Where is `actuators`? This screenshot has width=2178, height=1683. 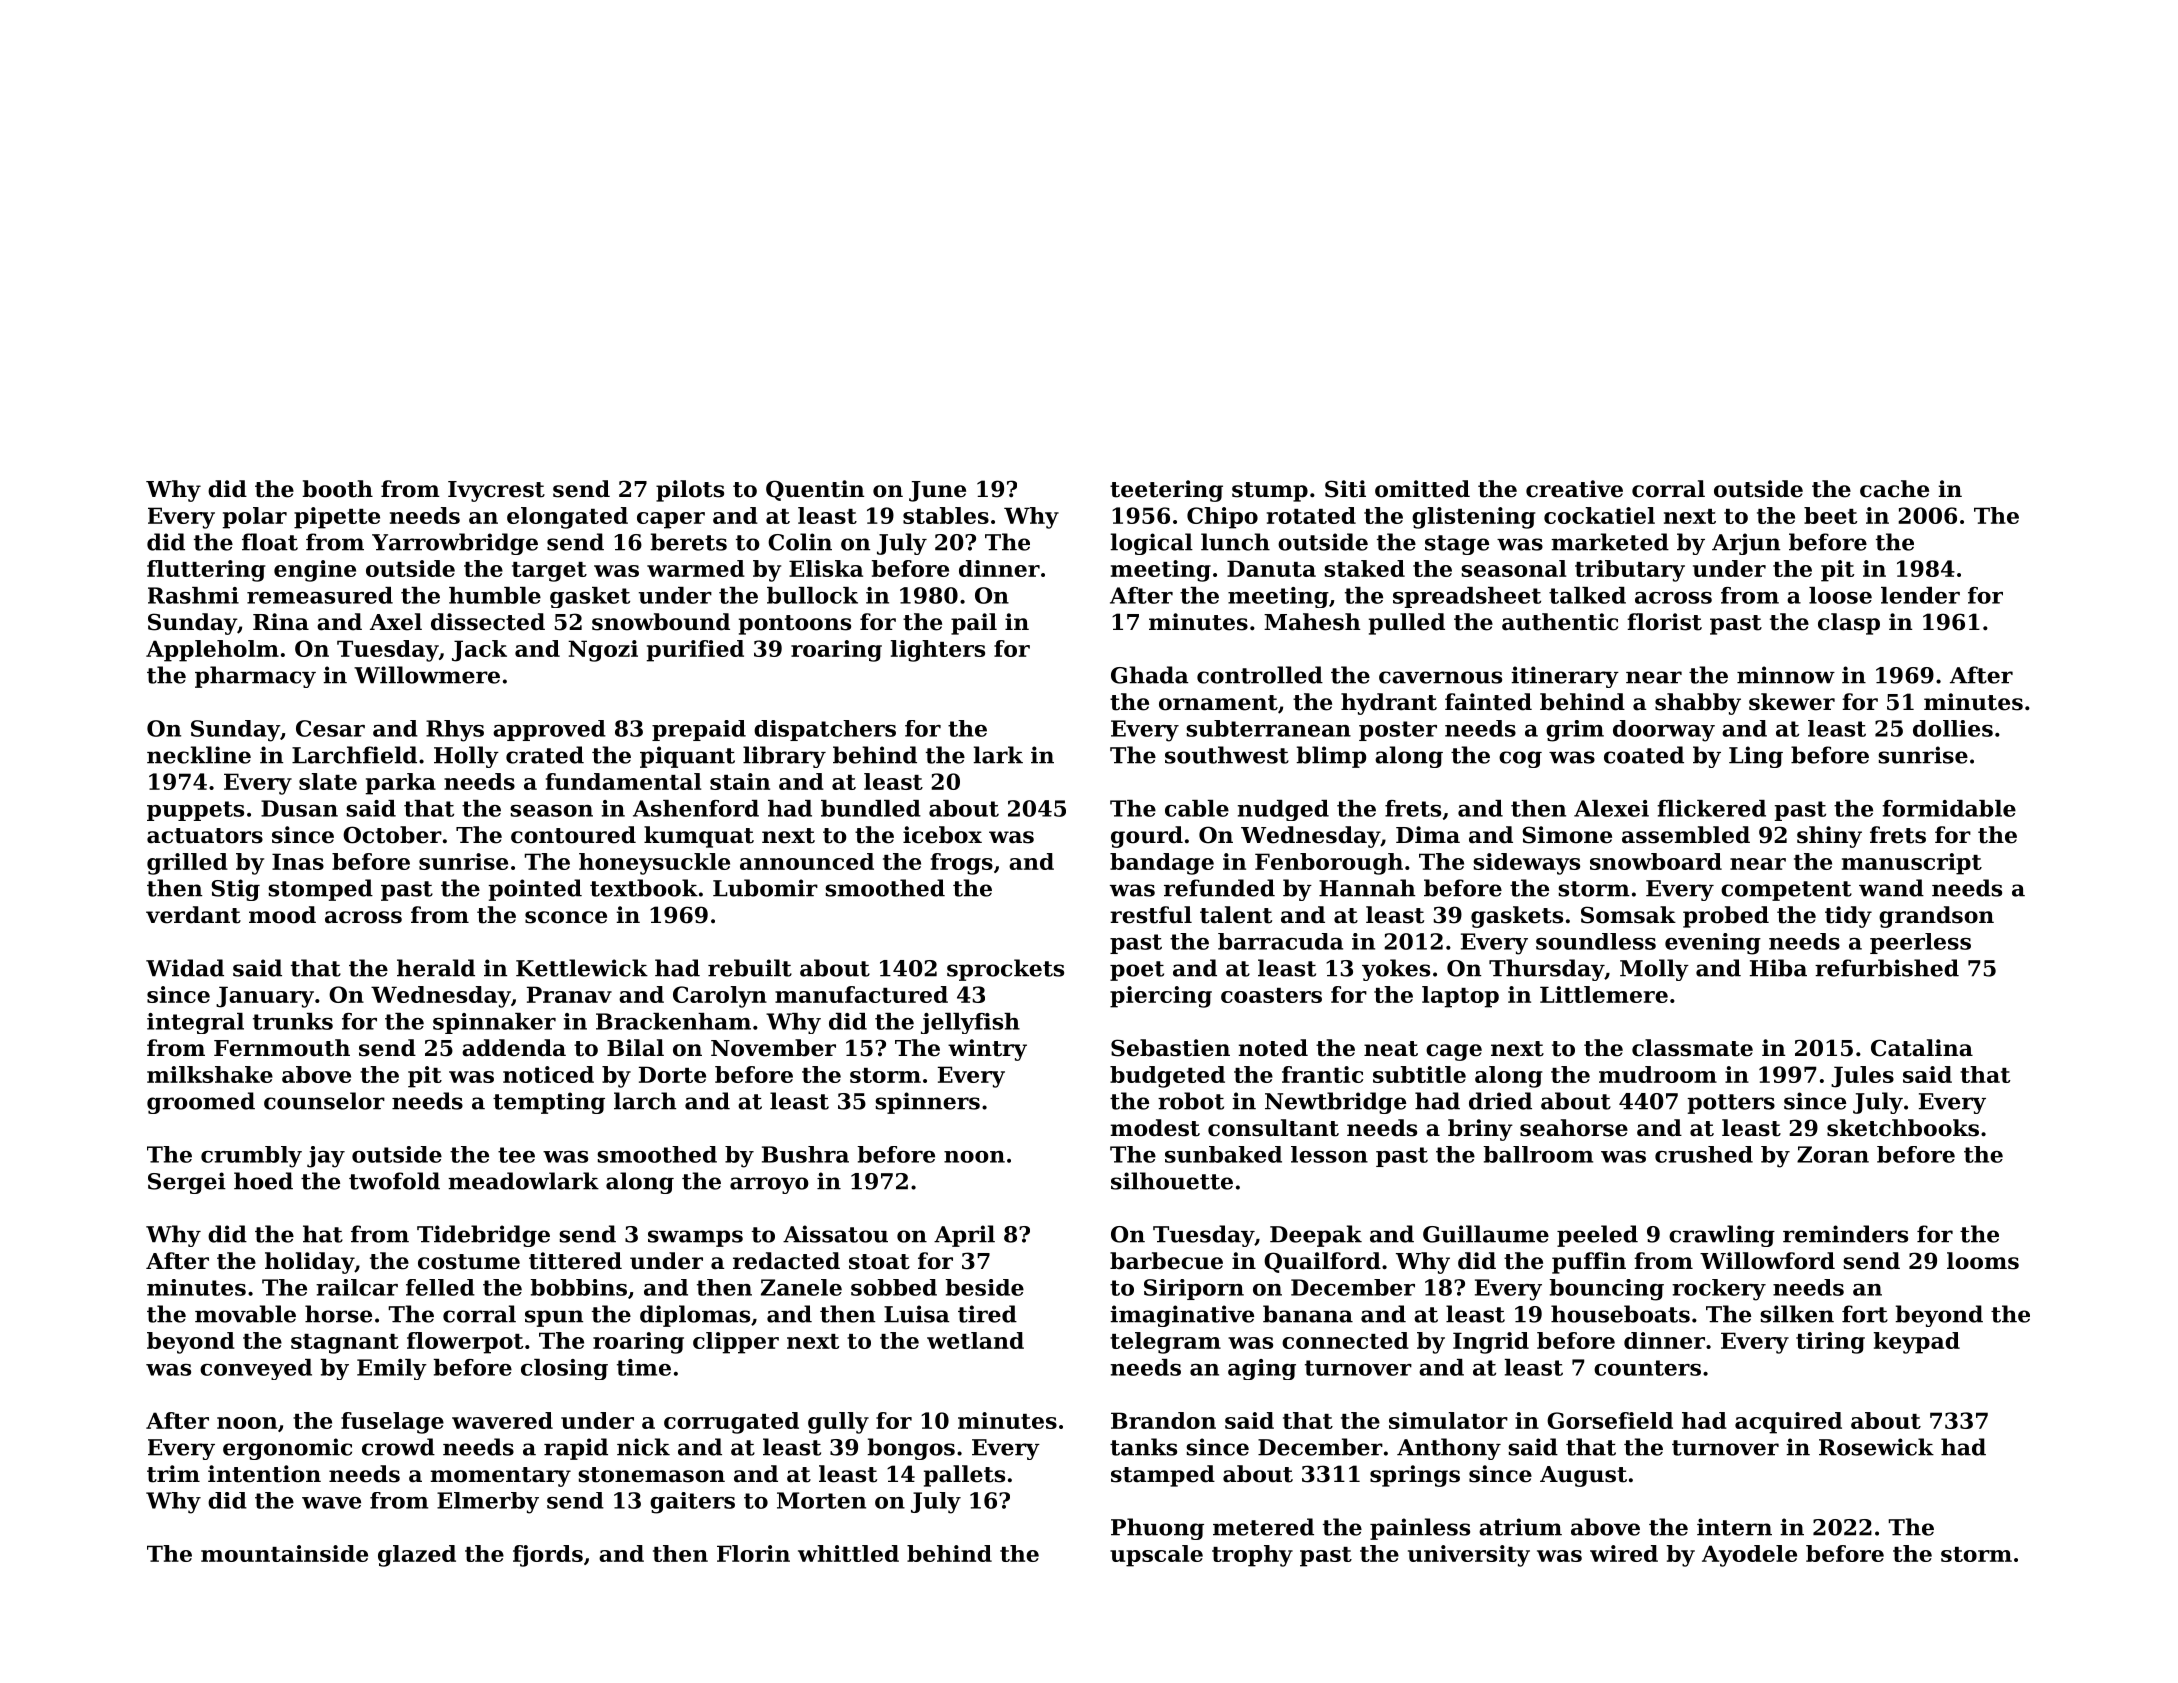 actuators is located at coordinates (205, 836).
